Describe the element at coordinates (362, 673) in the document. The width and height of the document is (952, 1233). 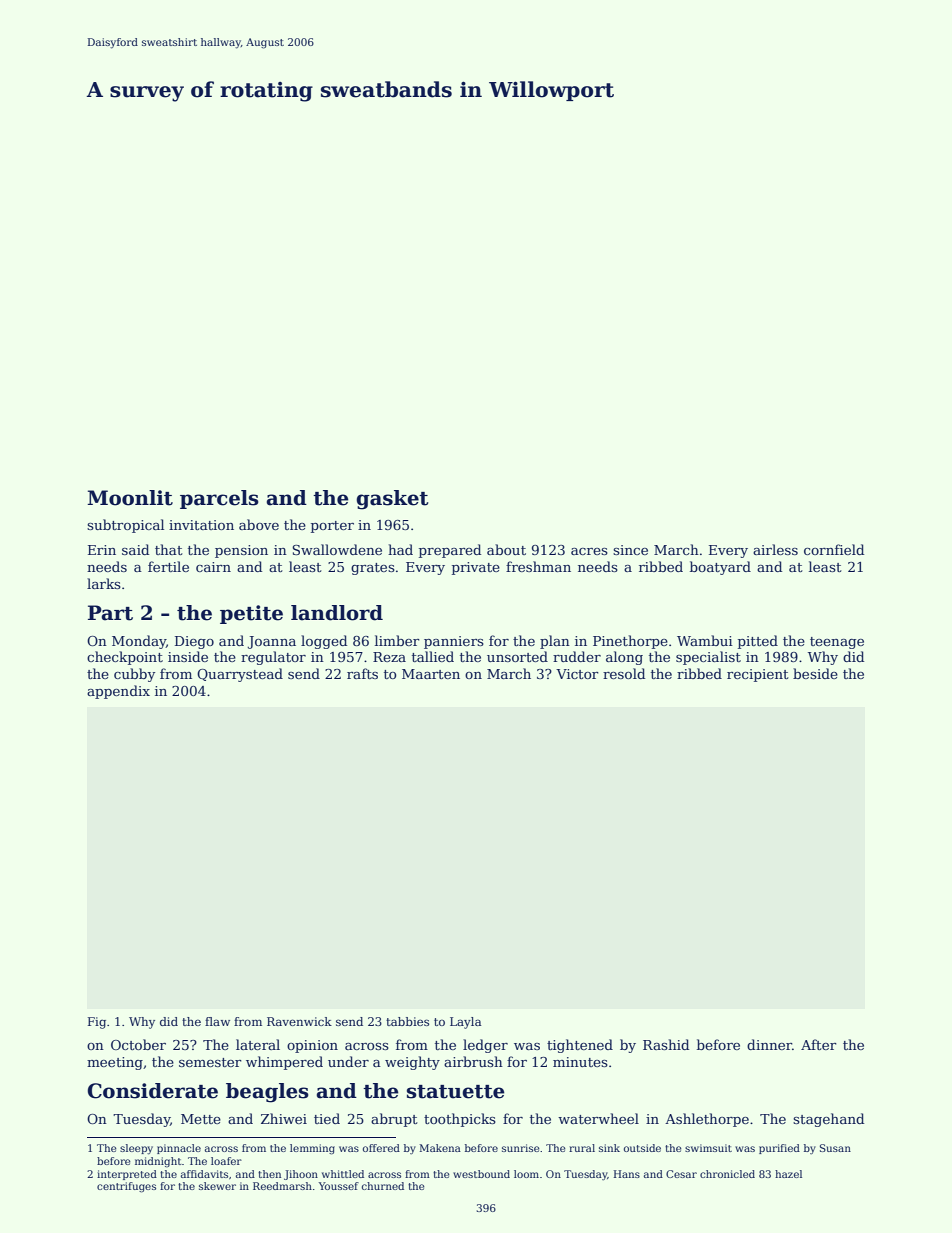
I see `rafts` at that location.
